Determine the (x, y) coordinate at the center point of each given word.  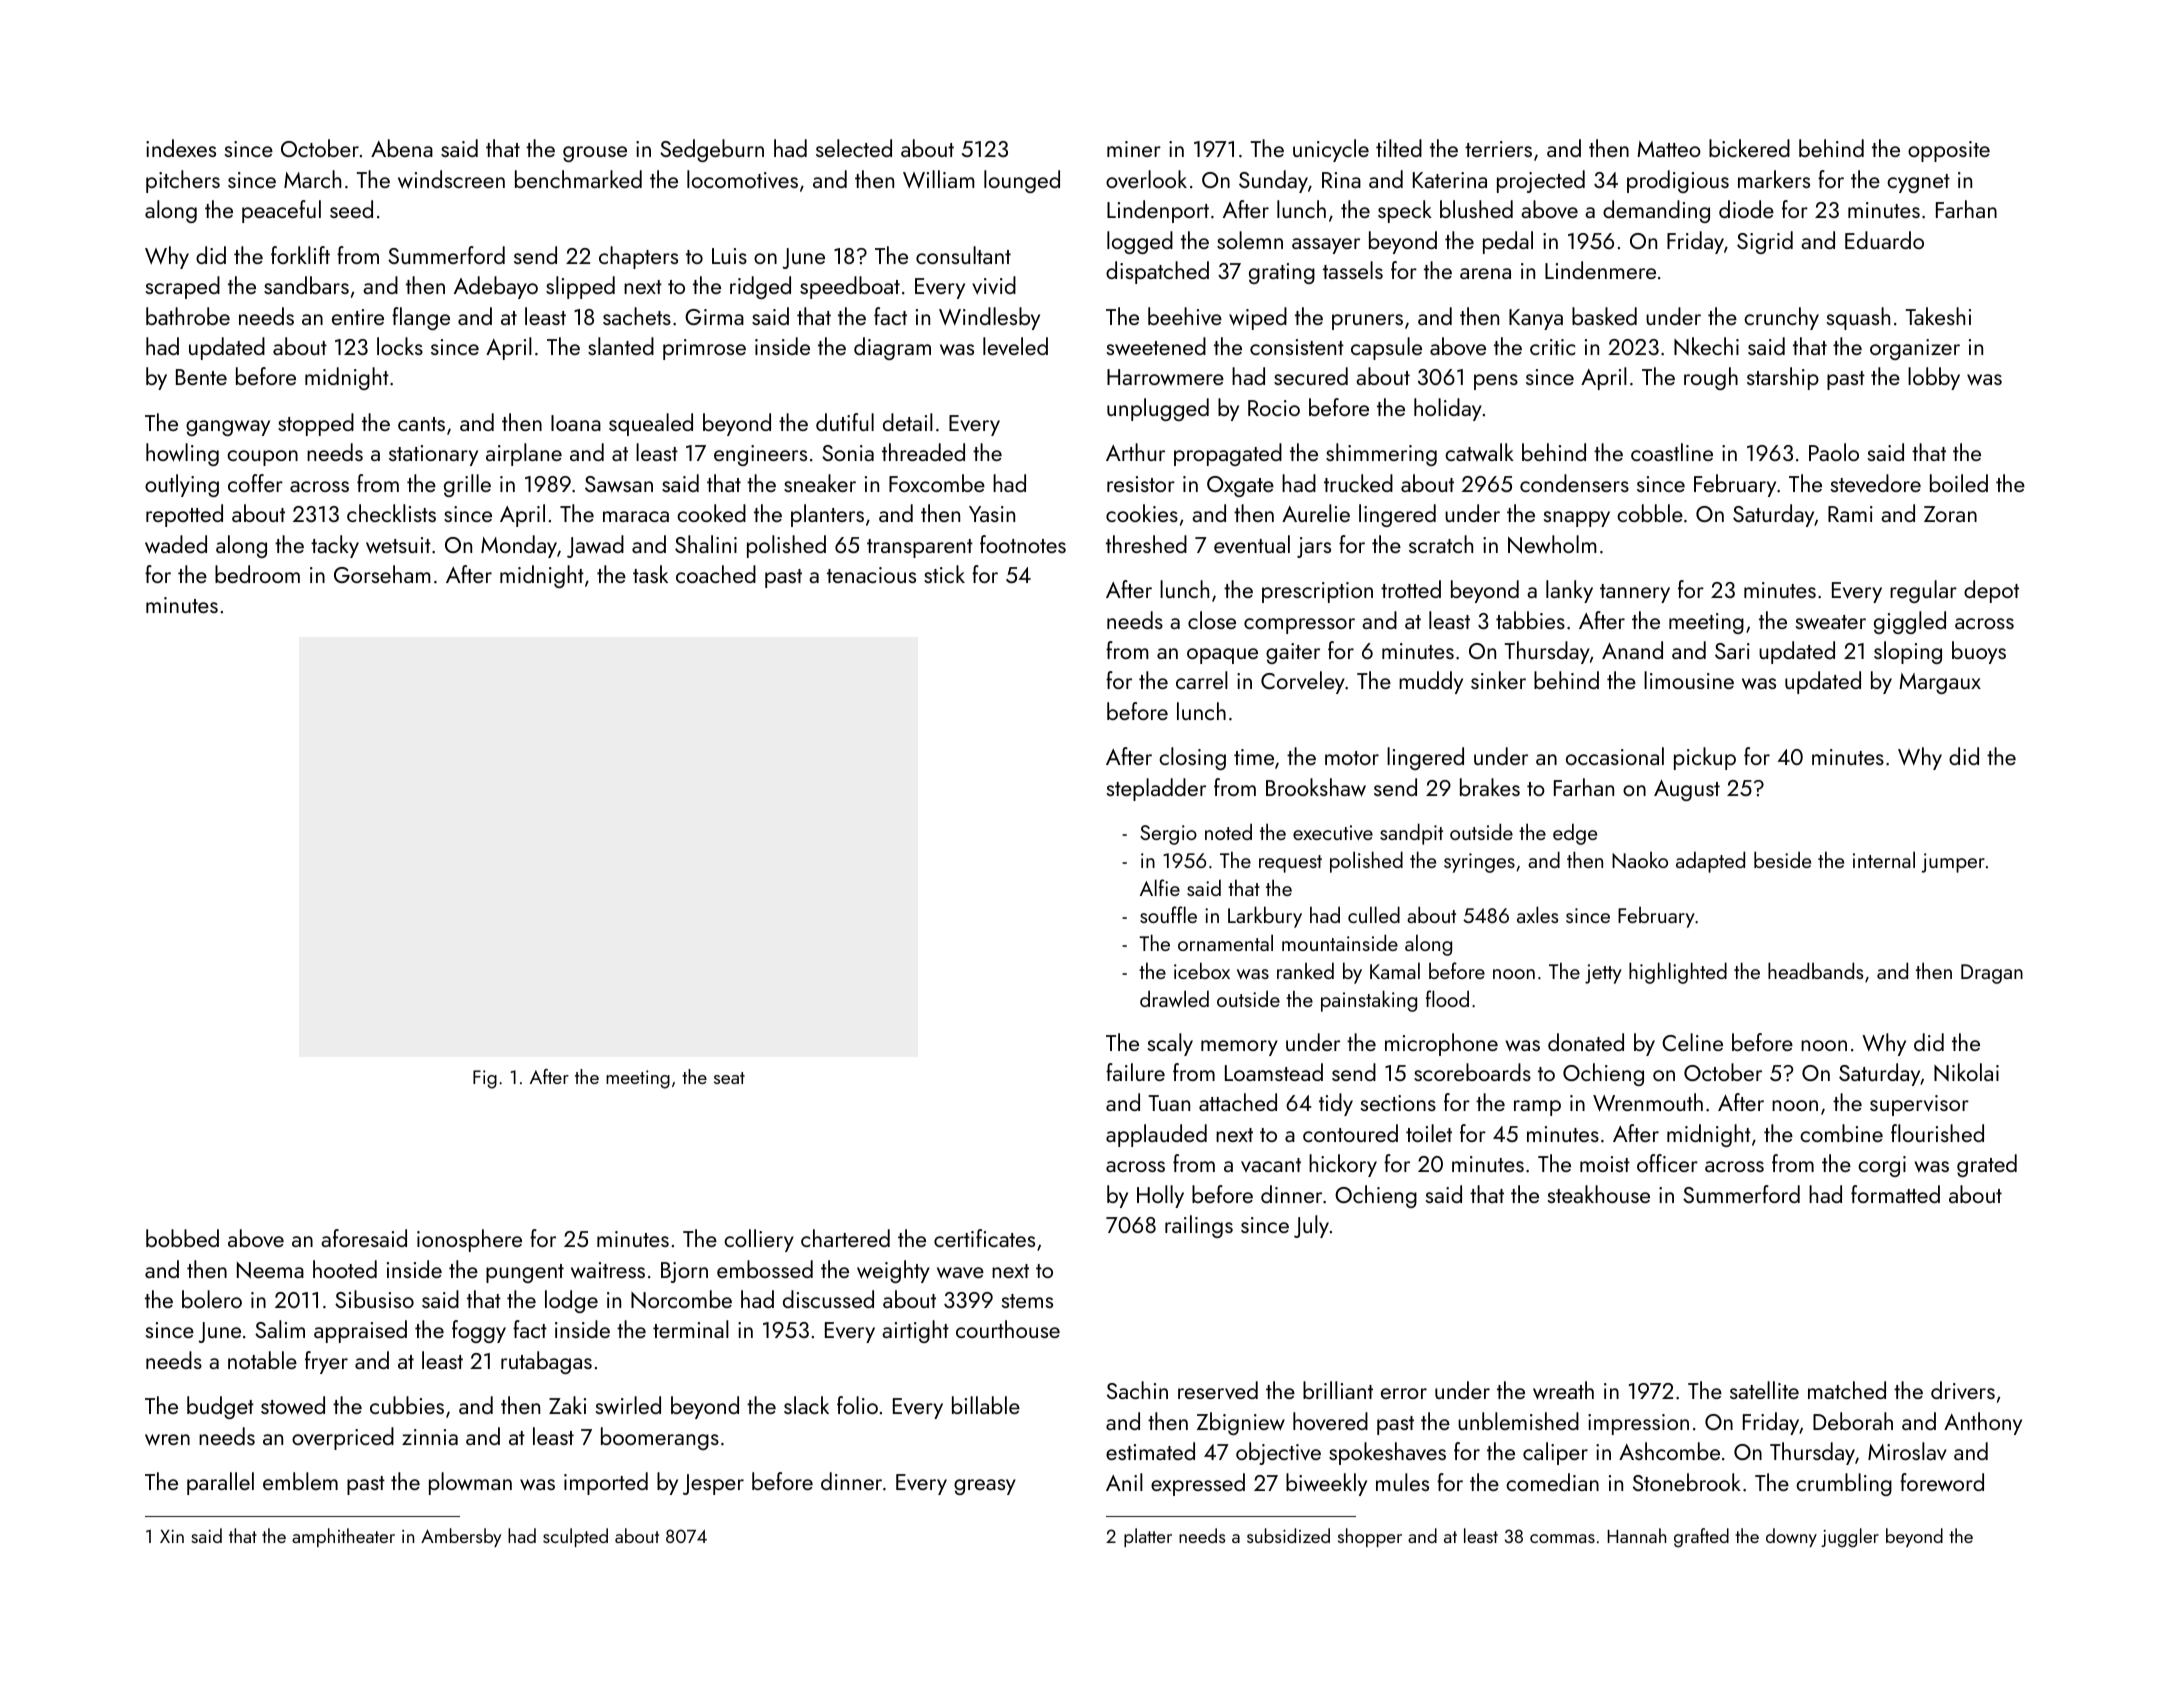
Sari (1732, 651)
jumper (1953, 863)
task (650, 574)
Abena (402, 148)
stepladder (1156, 789)
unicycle (1331, 150)
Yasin (992, 514)
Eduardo (1884, 240)
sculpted (575, 1537)
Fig (485, 1079)
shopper (1370, 1537)
